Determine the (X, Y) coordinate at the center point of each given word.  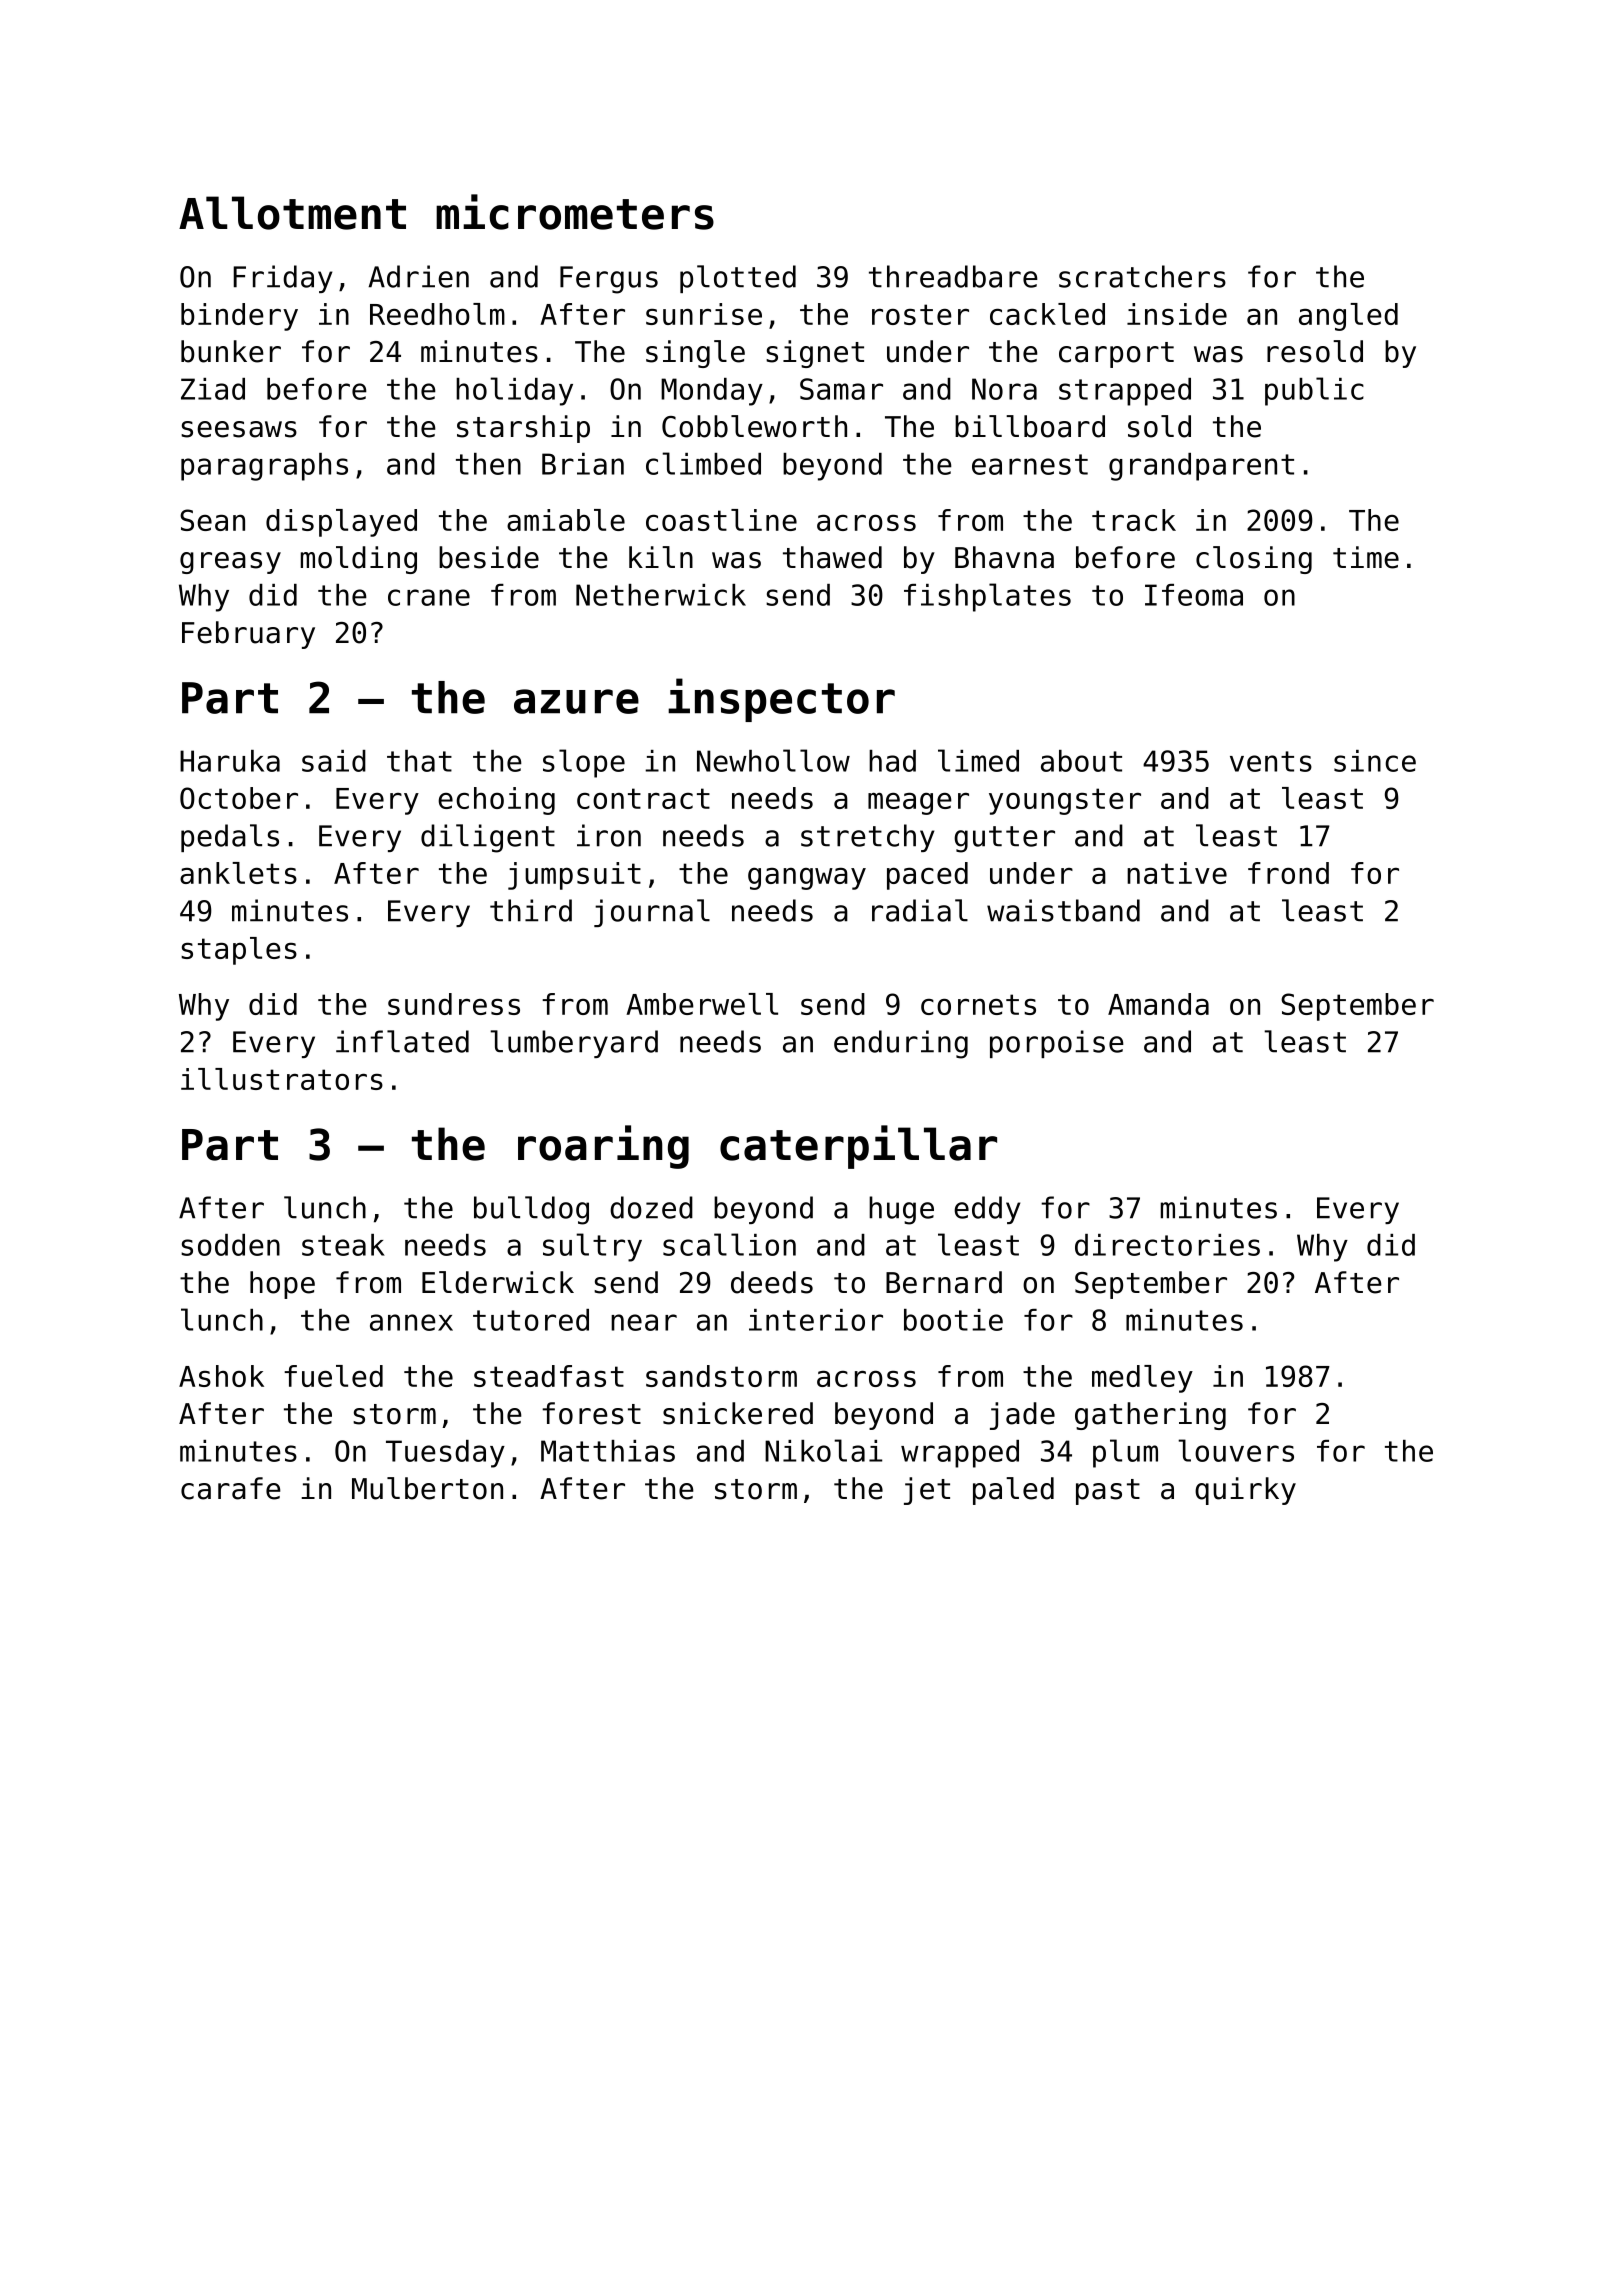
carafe (231, 1488)
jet (927, 1491)
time (1366, 557)
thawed (832, 557)
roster (920, 314)
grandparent (1201, 467)
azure (576, 701)
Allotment (292, 213)
